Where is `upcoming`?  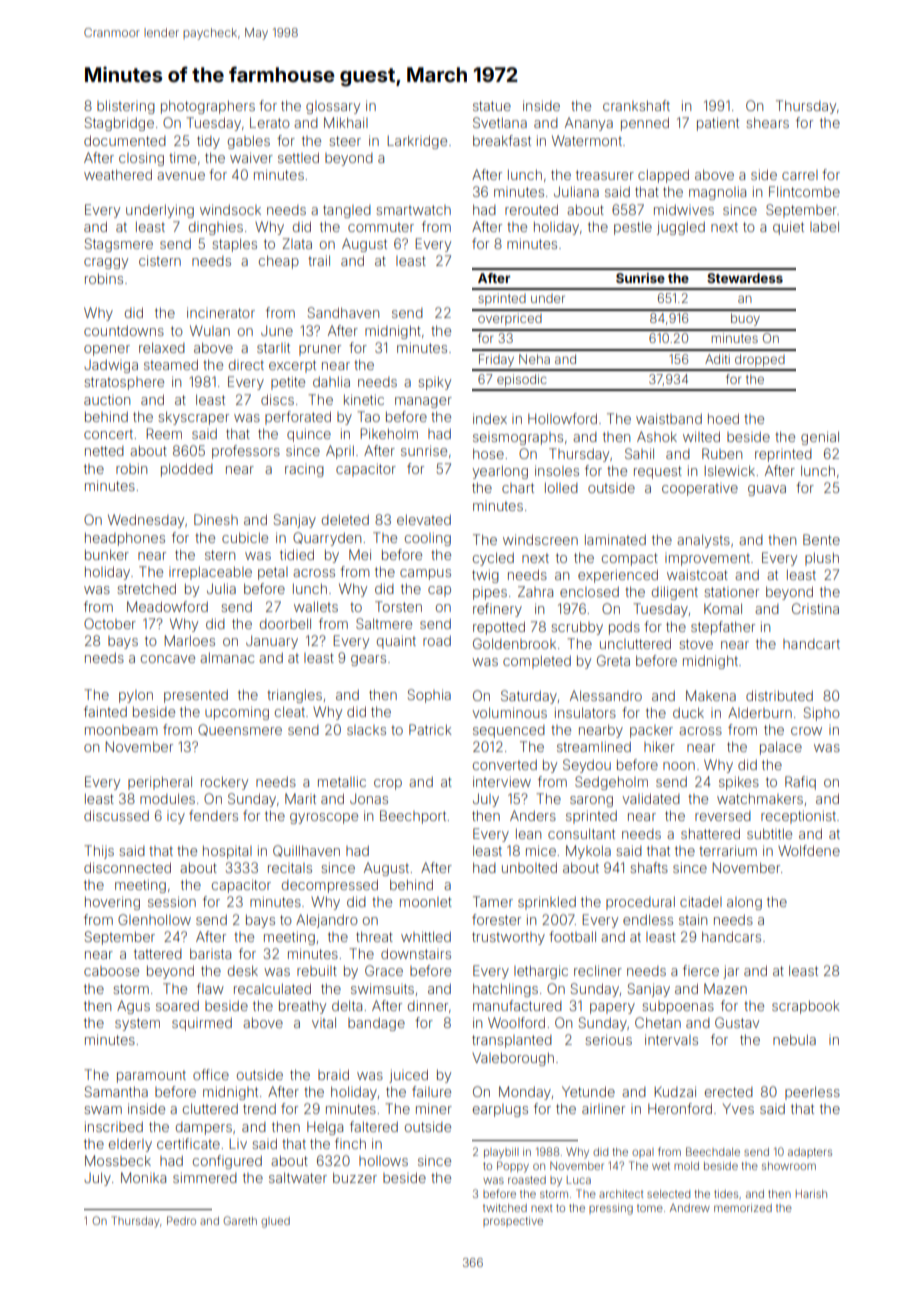 upcoming is located at coordinates (237, 713).
